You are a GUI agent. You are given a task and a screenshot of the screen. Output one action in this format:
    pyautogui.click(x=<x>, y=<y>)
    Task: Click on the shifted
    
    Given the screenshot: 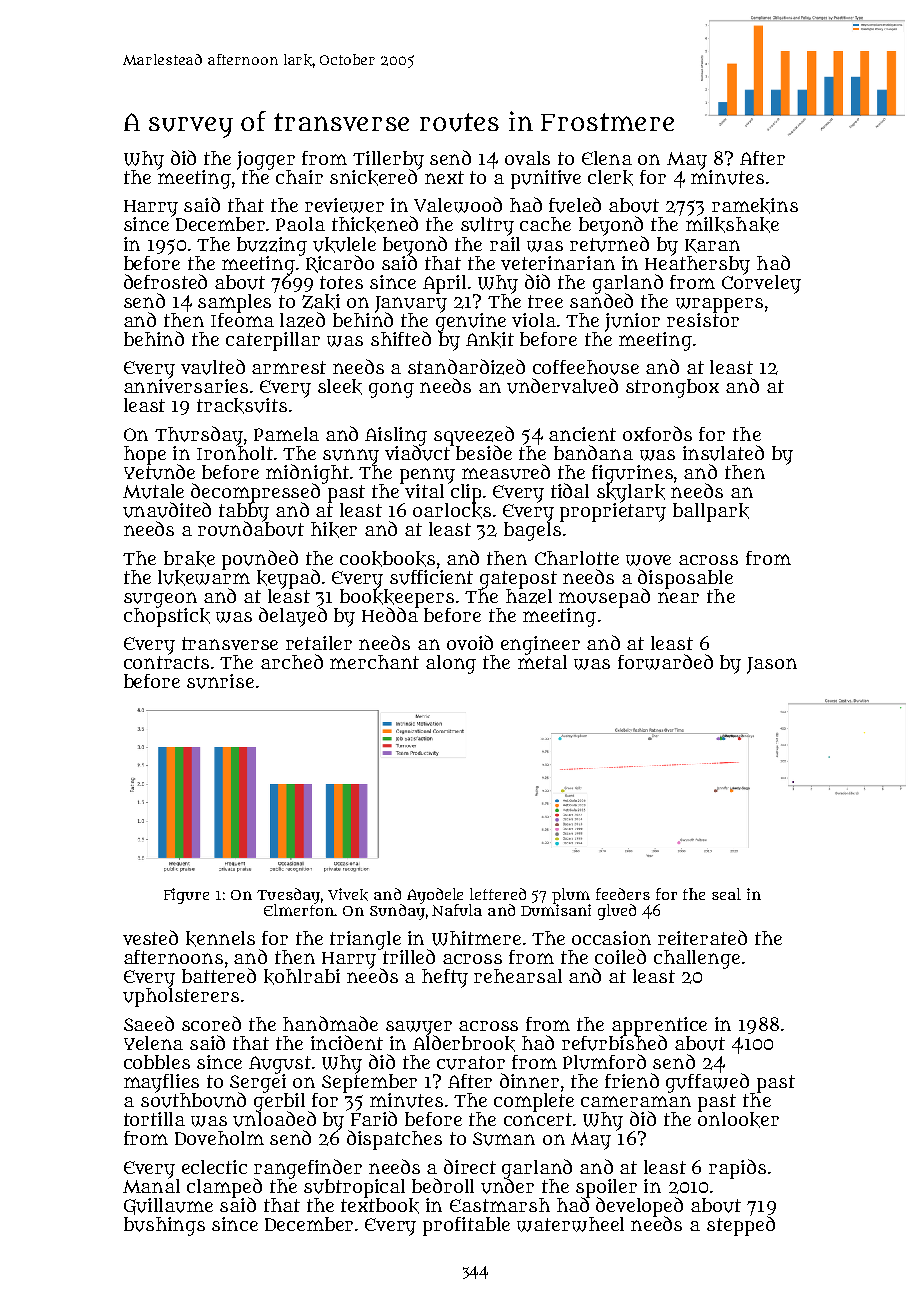 What is the action you would take?
    pyautogui.click(x=401, y=338)
